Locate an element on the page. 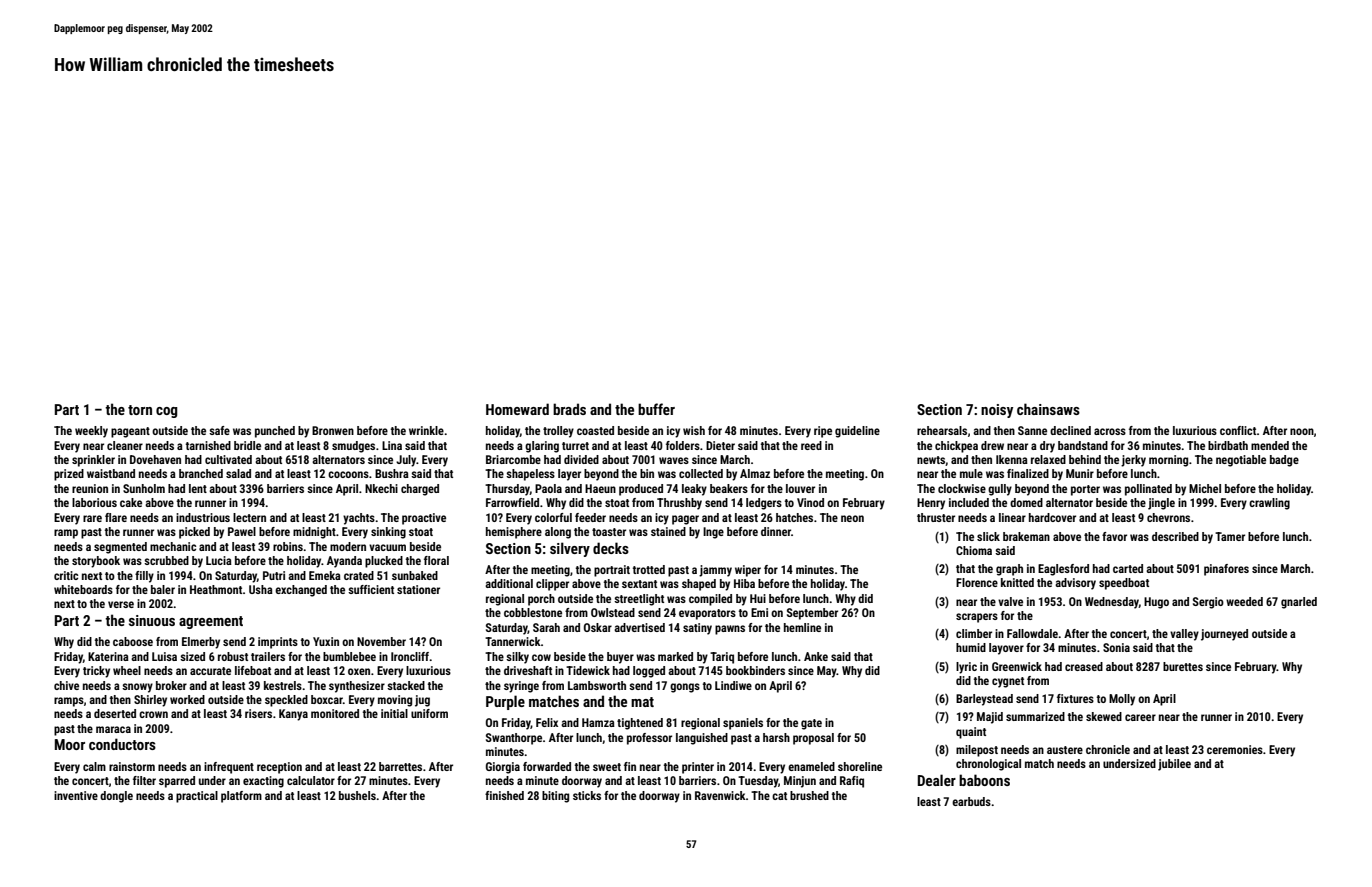 Image resolution: width=1372 pixels, height=887 pixels. torn is located at coordinates (140, 410).
